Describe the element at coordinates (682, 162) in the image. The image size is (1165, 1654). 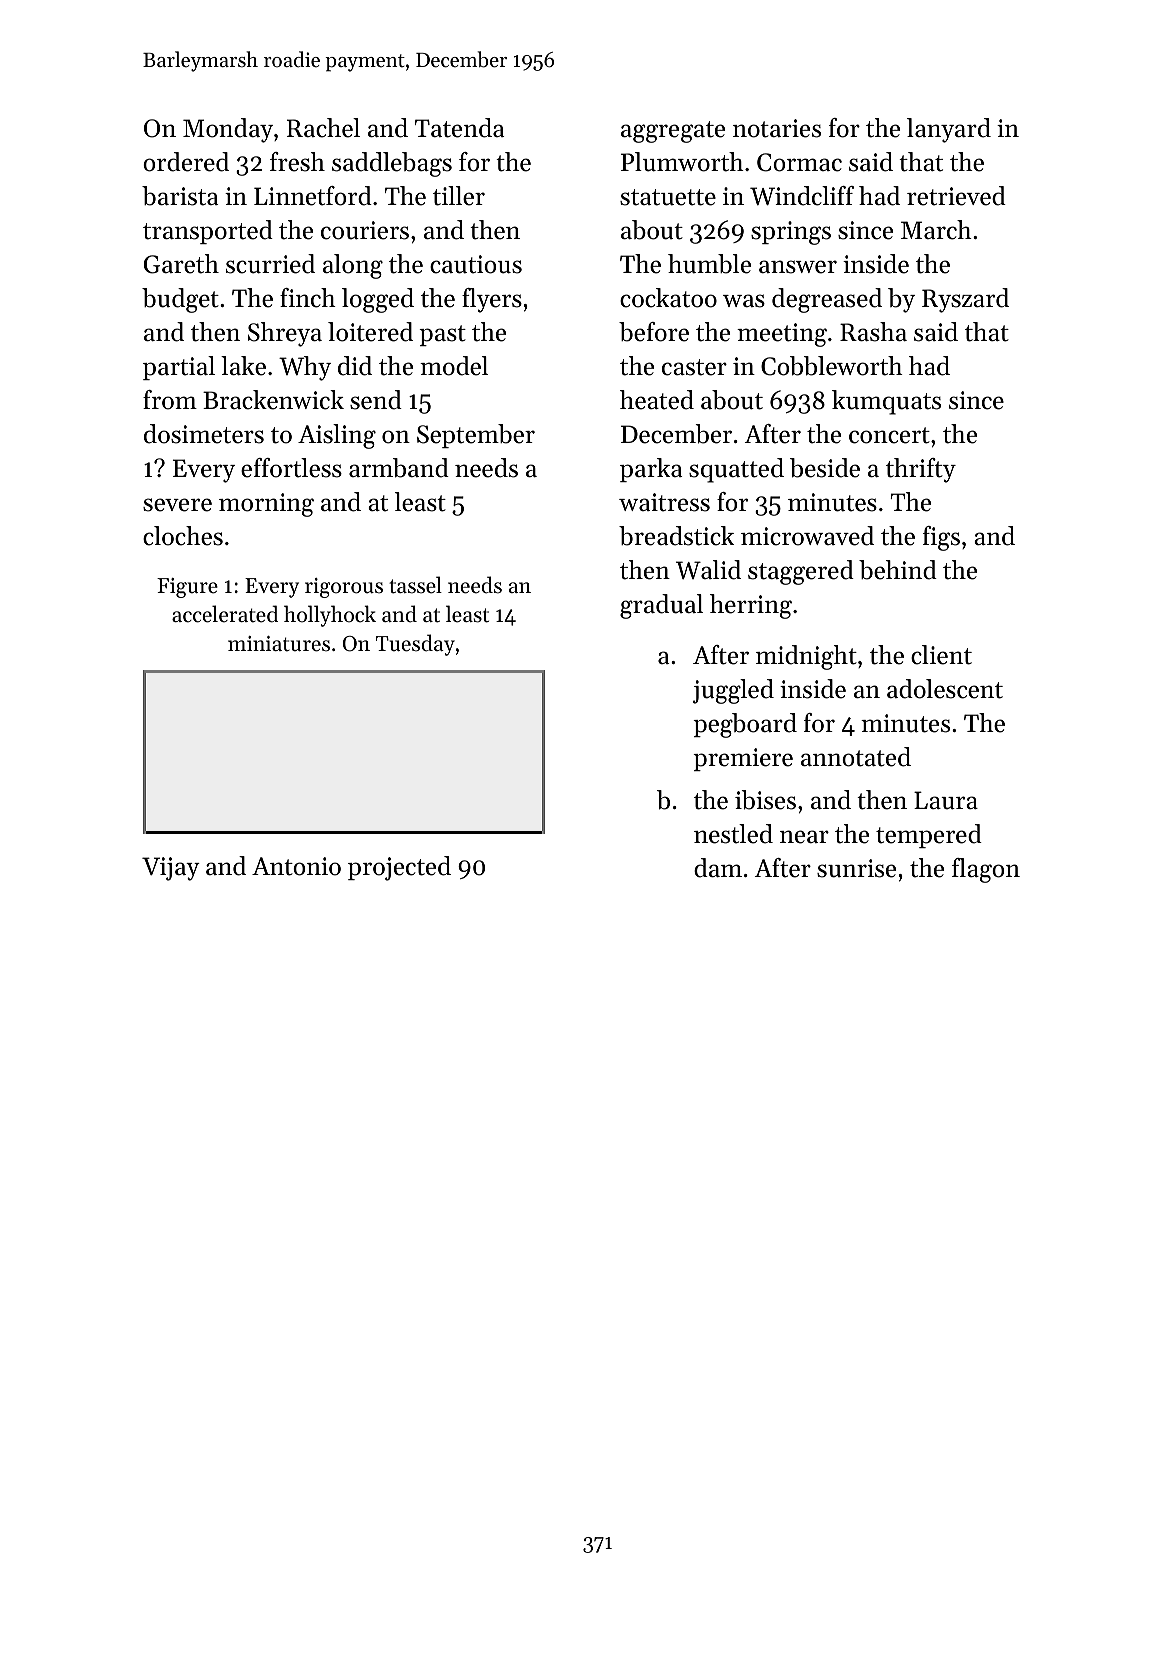
I see `Plumworth` at that location.
